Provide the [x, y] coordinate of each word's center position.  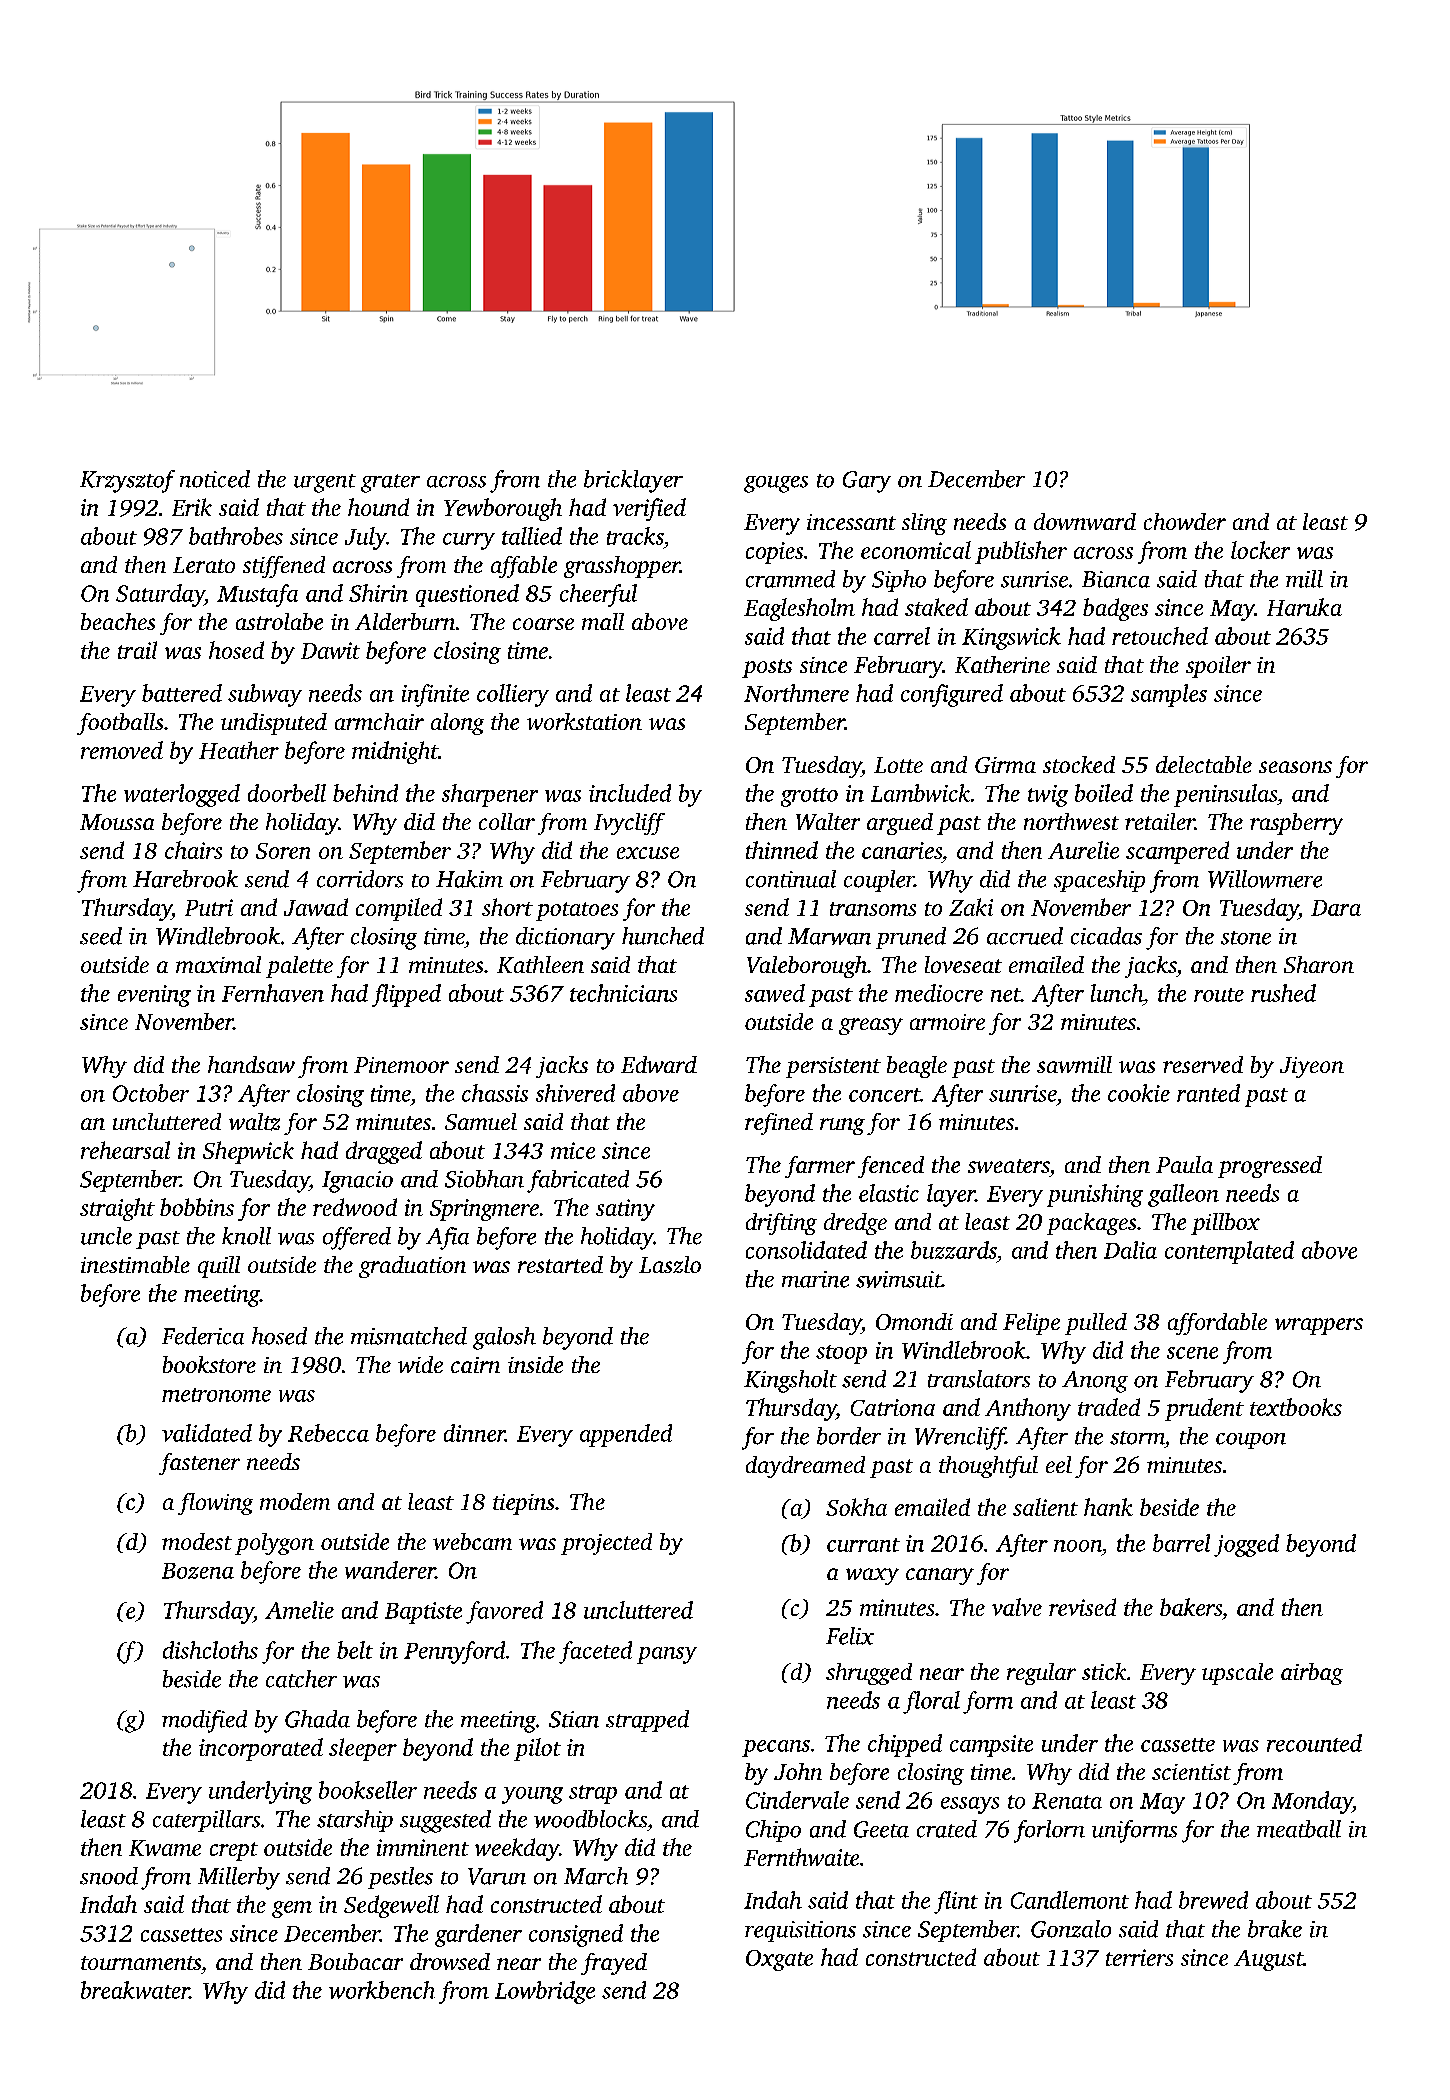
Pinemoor [401, 1065]
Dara [1336, 908]
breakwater [135, 1990]
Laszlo [670, 1264]
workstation [584, 721]
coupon [1251, 1441]
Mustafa [257, 595]
